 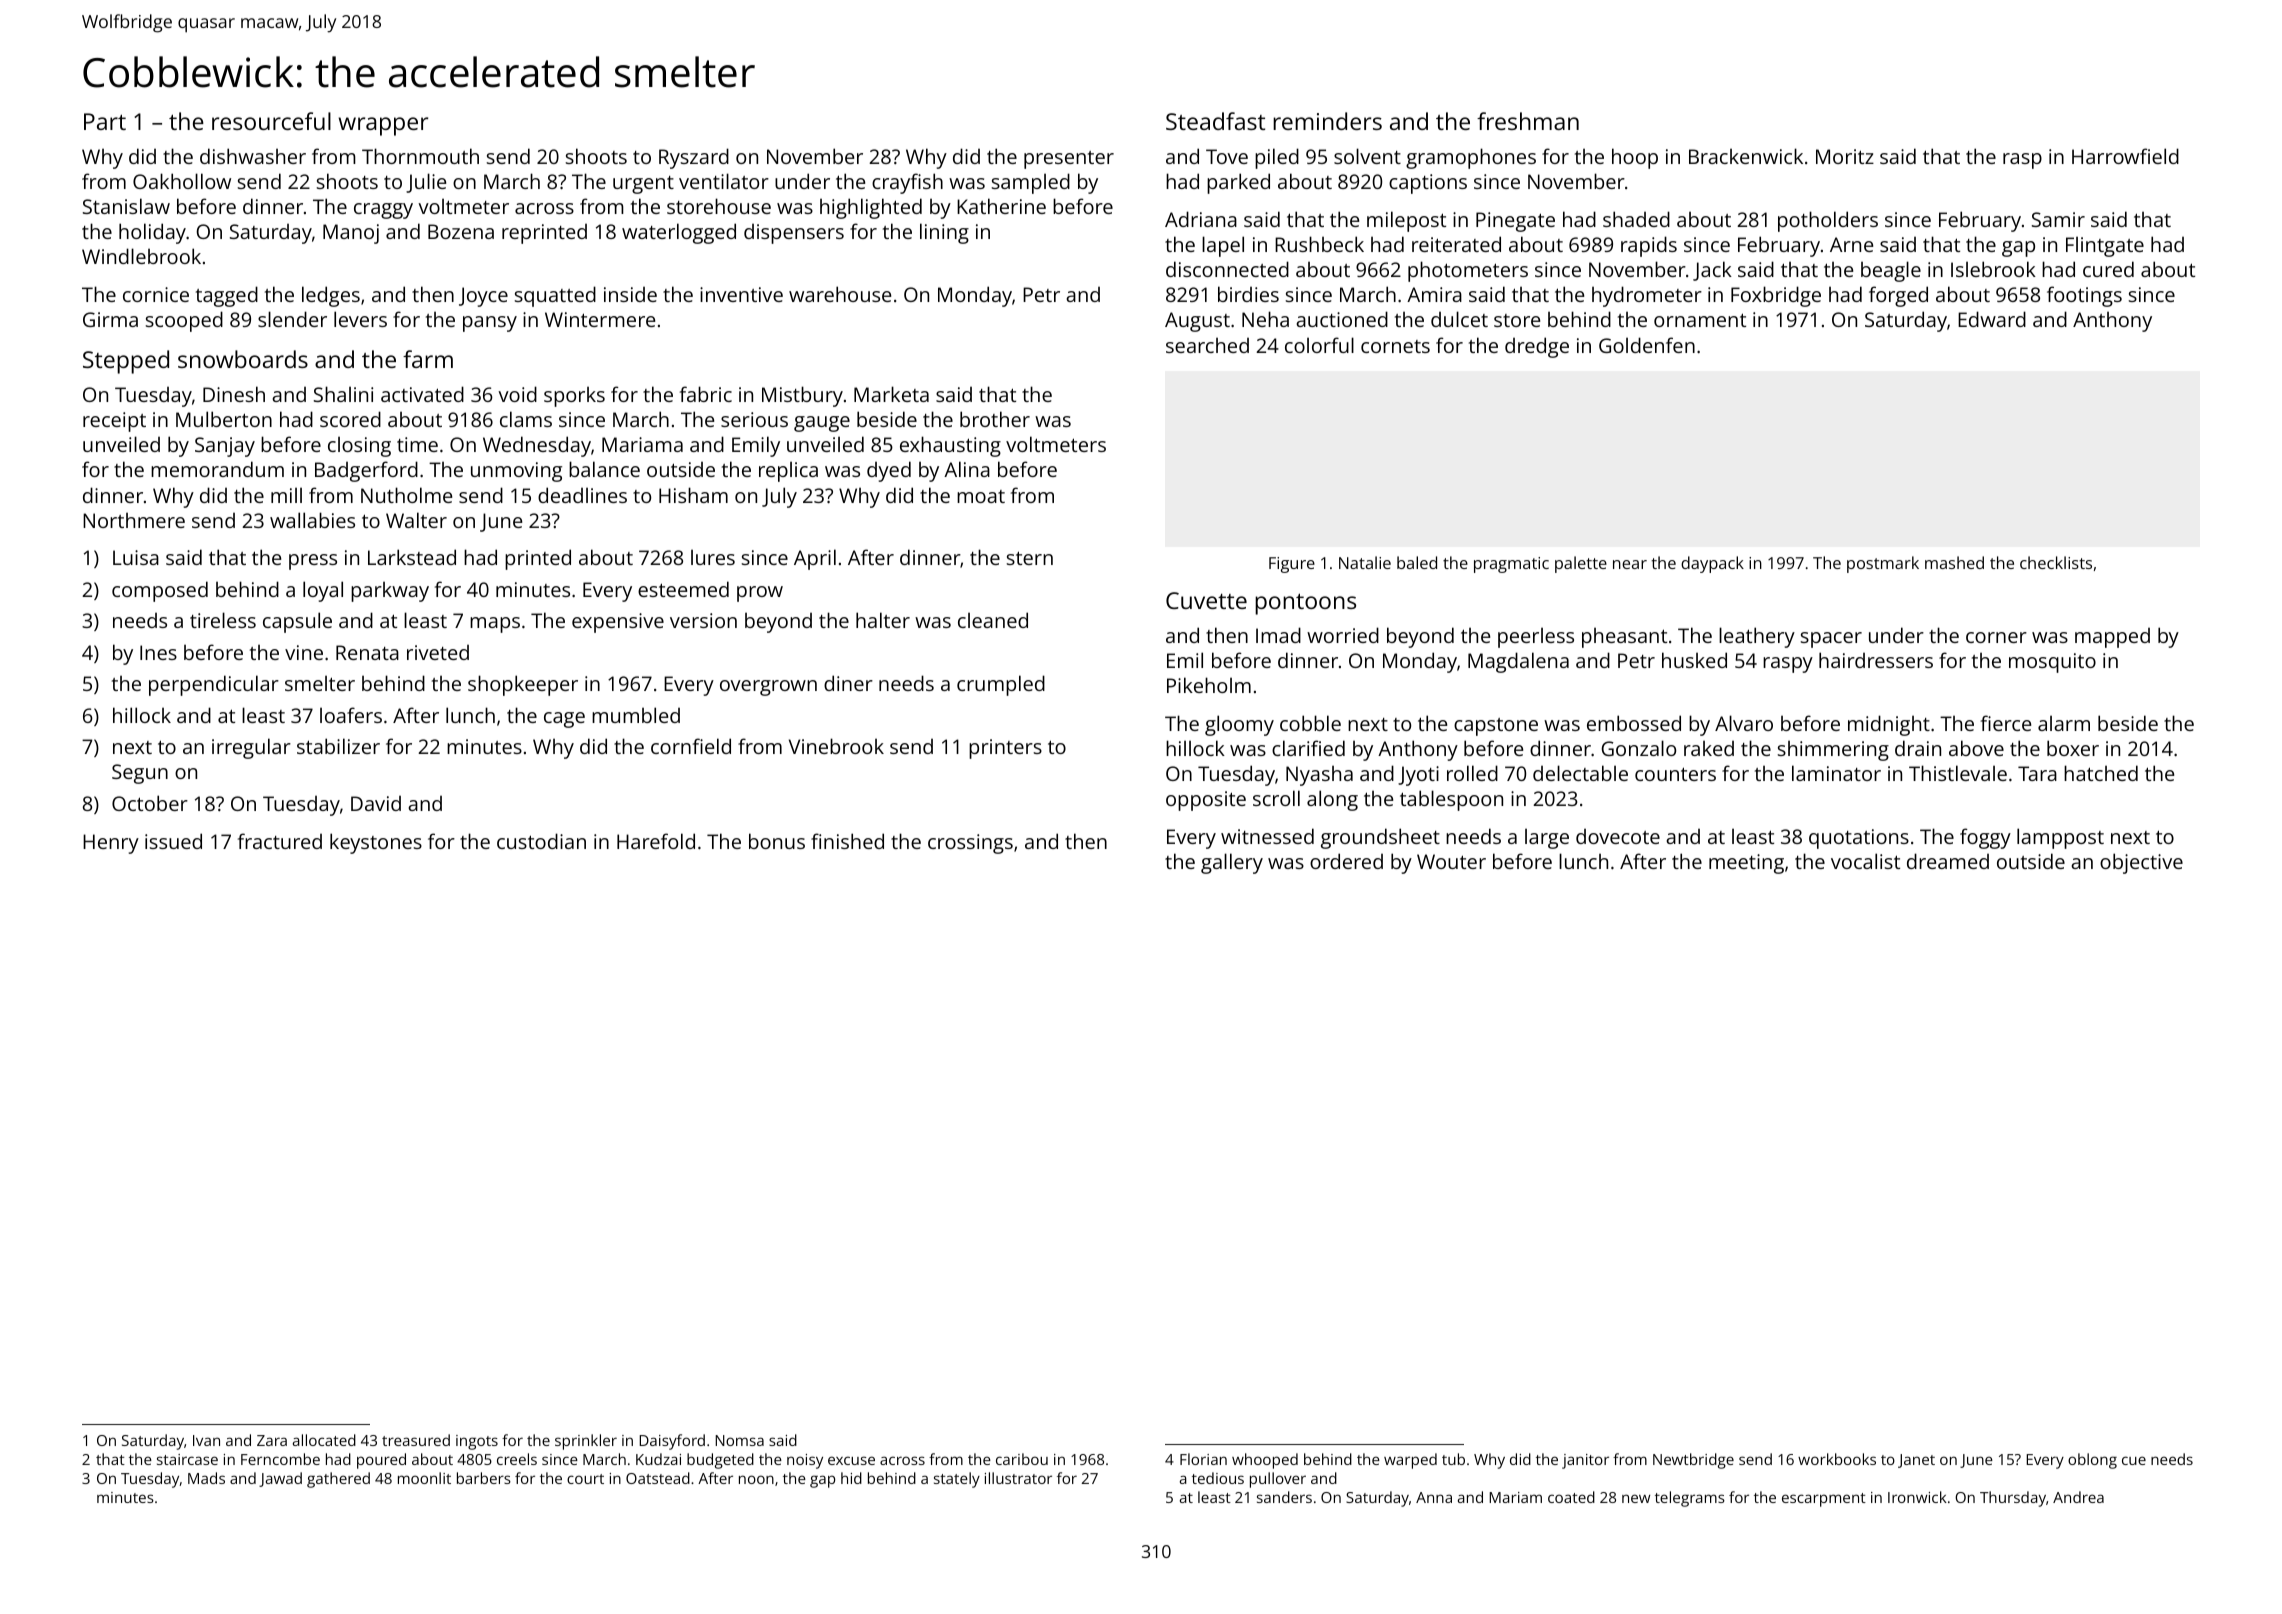 I want to click on Florian, so click(x=1203, y=1459).
